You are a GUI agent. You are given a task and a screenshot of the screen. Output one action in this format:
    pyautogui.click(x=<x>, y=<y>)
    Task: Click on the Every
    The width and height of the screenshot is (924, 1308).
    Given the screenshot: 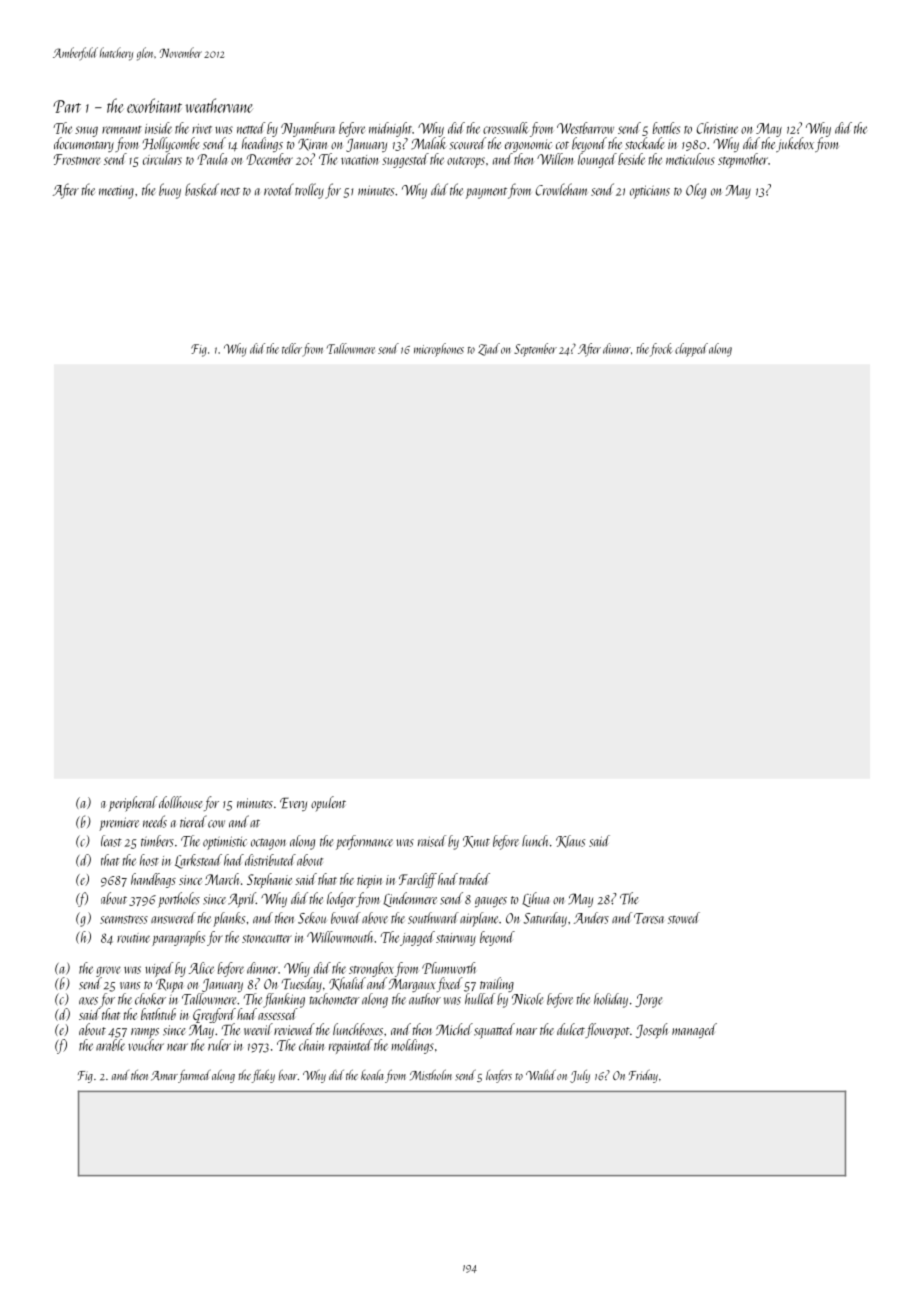 What is the action you would take?
    pyautogui.click(x=293, y=804)
